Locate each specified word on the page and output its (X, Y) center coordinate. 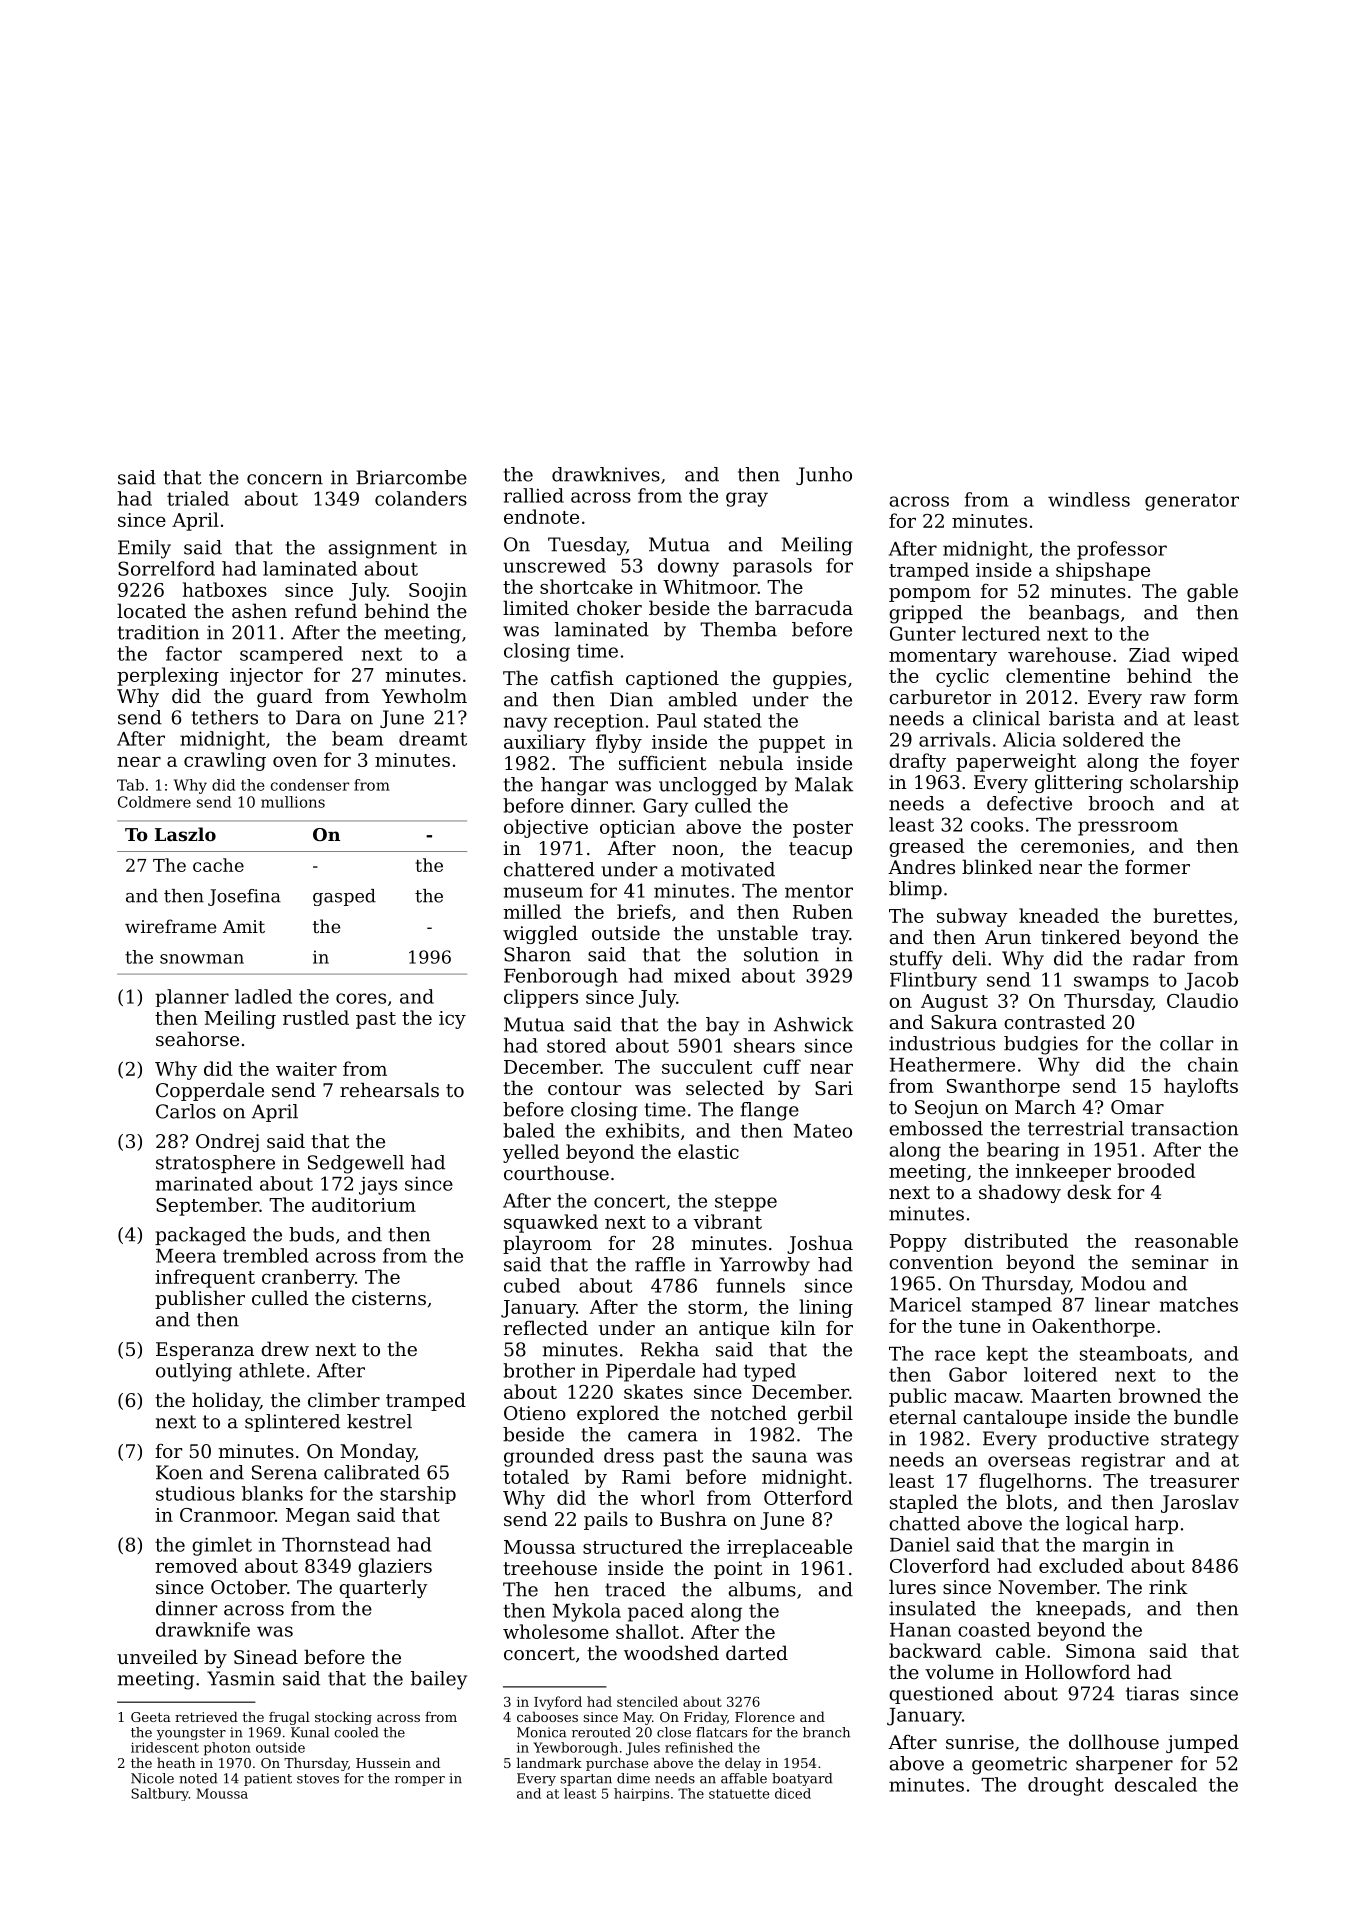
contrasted (1054, 1021)
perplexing (168, 676)
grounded (549, 1457)
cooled (356, 1732)
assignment (382, 549)
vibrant (727, 1221)
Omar (1137, 1107)
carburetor (940, 696)
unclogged (708, 786)
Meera (186, 1256)
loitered (1060, 1374)
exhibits (642, 1130)
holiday (226, 1401)
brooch (1121, 803)
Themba (738, 629)
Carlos (186, 1111)
